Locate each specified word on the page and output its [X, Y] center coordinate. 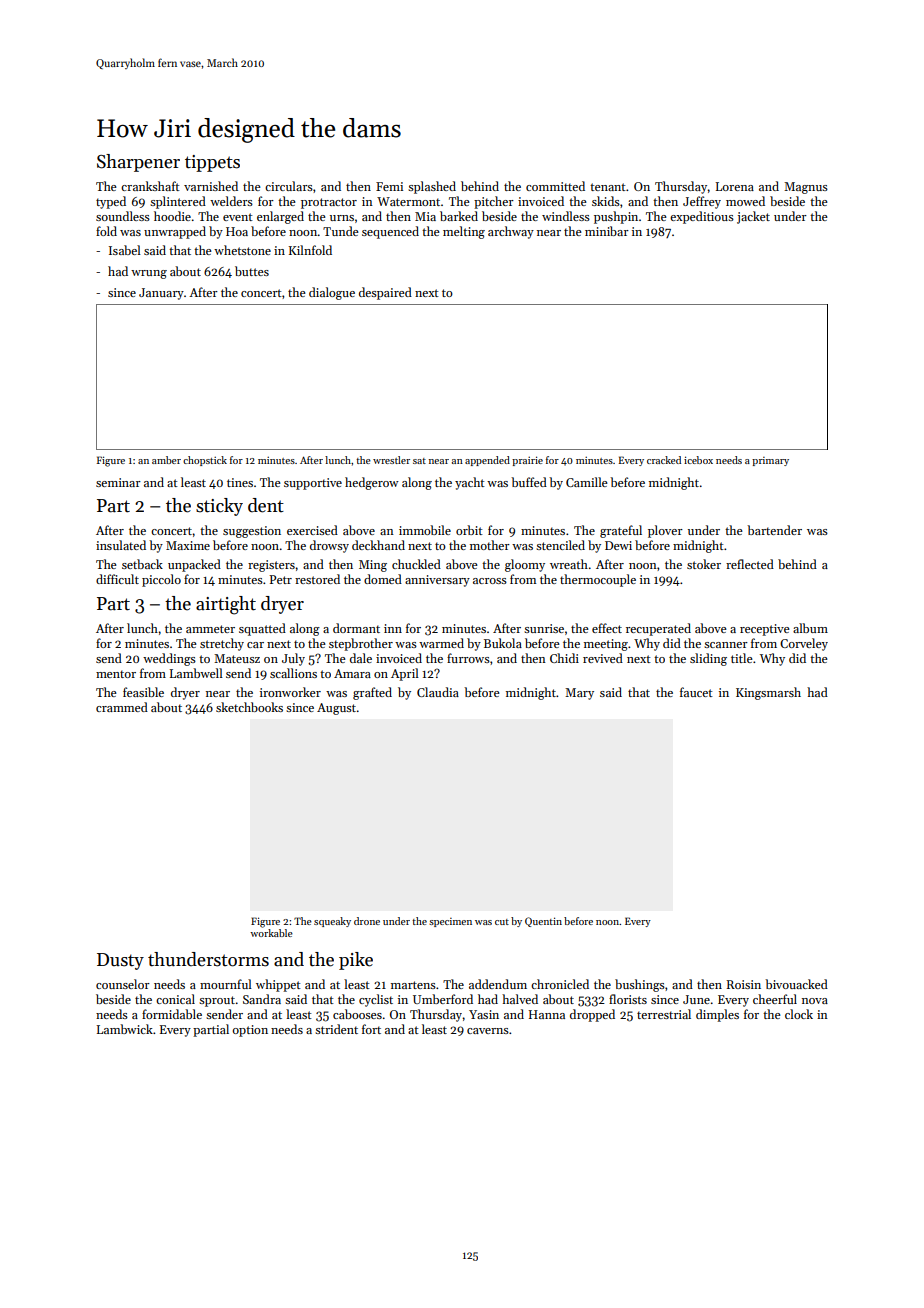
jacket [753, 217]
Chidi [564, 658]
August [336, 709]
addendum [498, 984]
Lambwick [125, 1029]
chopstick [205, 461]
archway [511, 232]
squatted [262, 629]
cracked [664, 460]
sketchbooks [249, 707]
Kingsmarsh [768, 693]
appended [487, 461]
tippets [212, 163]
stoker [704, 564]
